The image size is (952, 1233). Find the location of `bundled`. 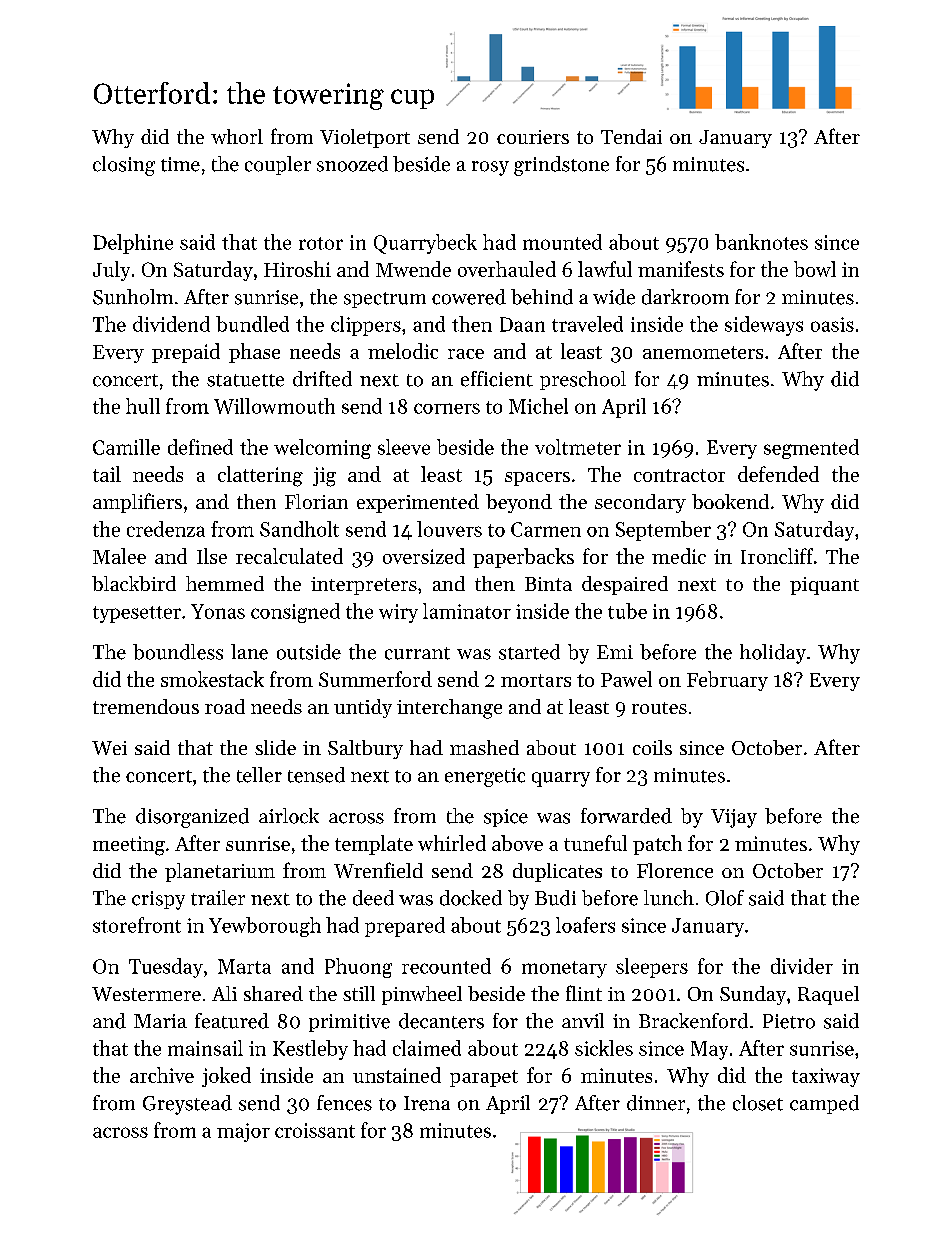

bundled is located at coordinates (252, 324).
